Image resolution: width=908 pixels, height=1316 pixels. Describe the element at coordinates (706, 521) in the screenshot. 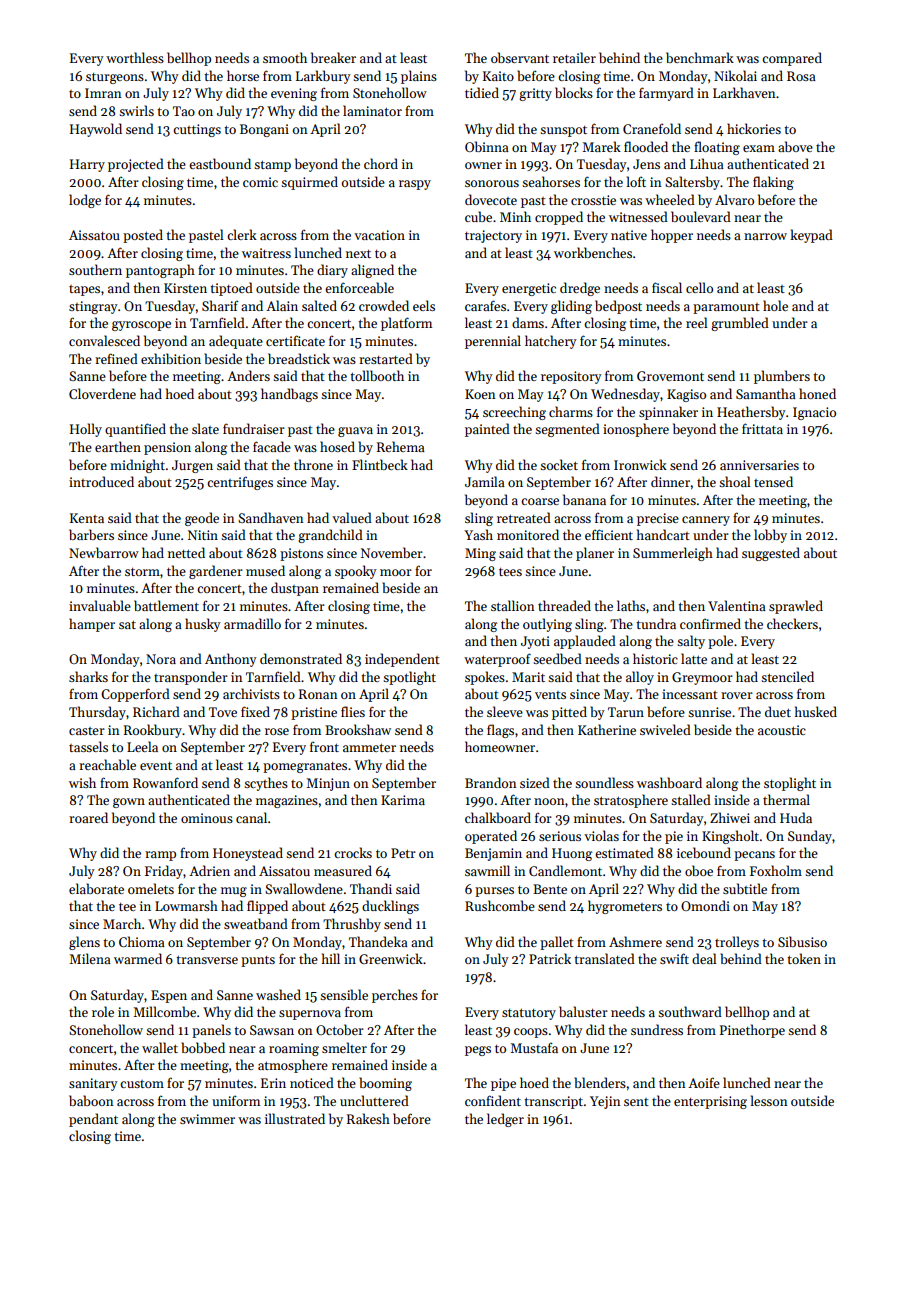

I see `cannery` at that location.
